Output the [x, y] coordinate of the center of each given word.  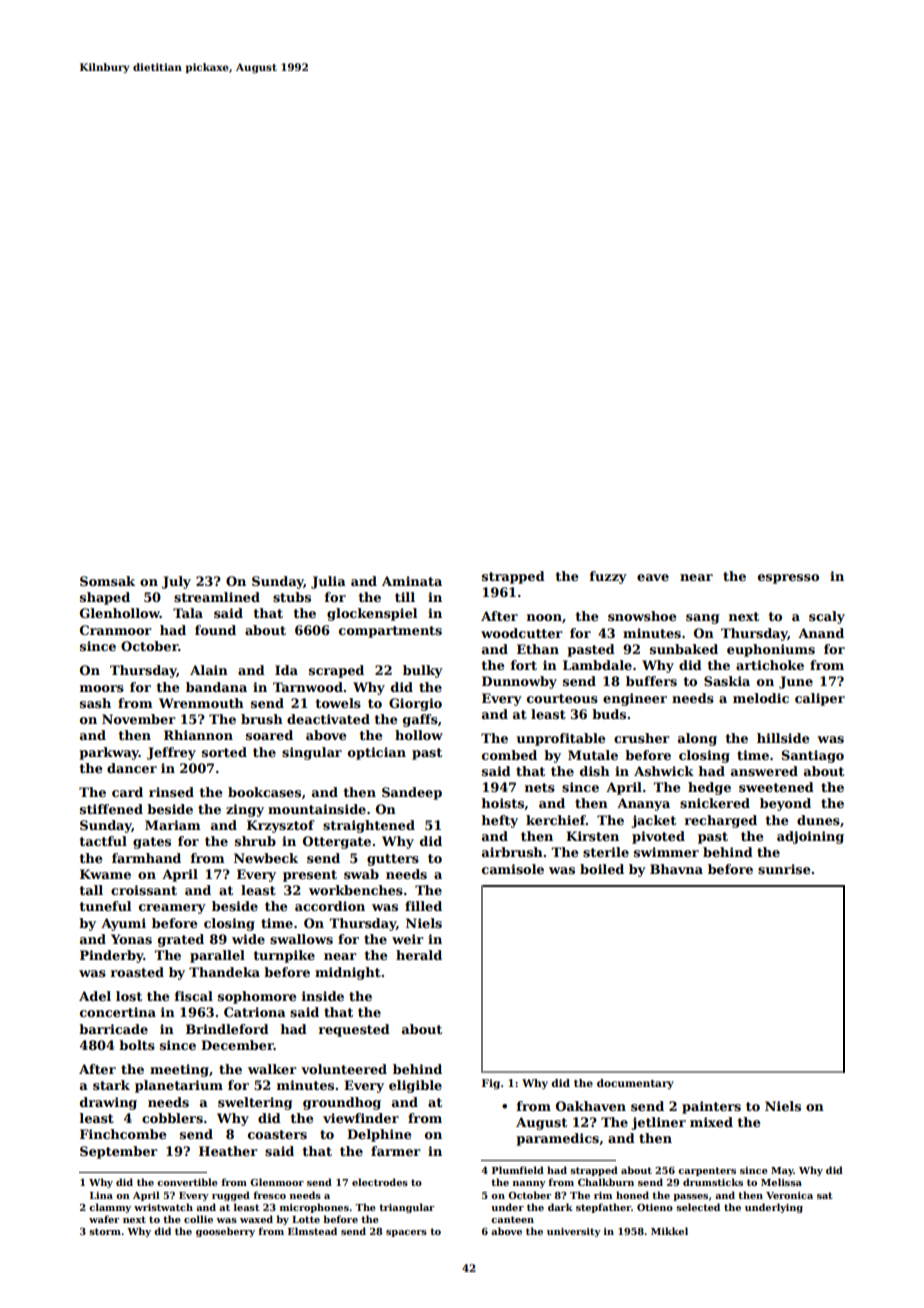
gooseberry [225, 1232]
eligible [415, 1086]
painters [711, 1107]
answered [764, 771]
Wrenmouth [201, 703]
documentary [635, 1084]
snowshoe [642, 616]
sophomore [257, 997]
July [176, 582]
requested [354, 1030]
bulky [423, 671]
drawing [108, 1103]
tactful [103, 841]
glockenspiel [372, 614]
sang [702, 619]
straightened [369, 826]
